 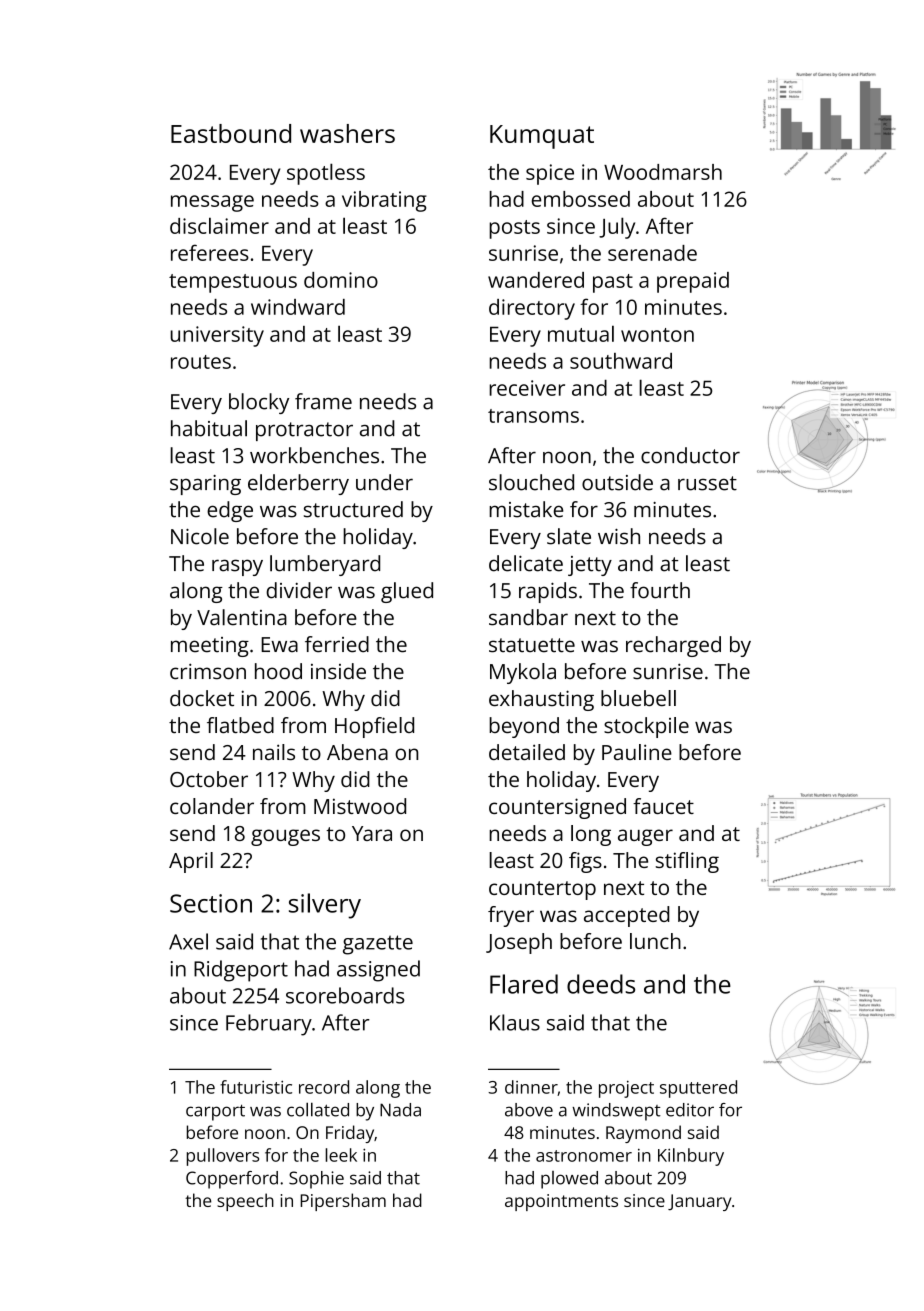 I want to click on Klaus, so click(x=515, y=1022).
